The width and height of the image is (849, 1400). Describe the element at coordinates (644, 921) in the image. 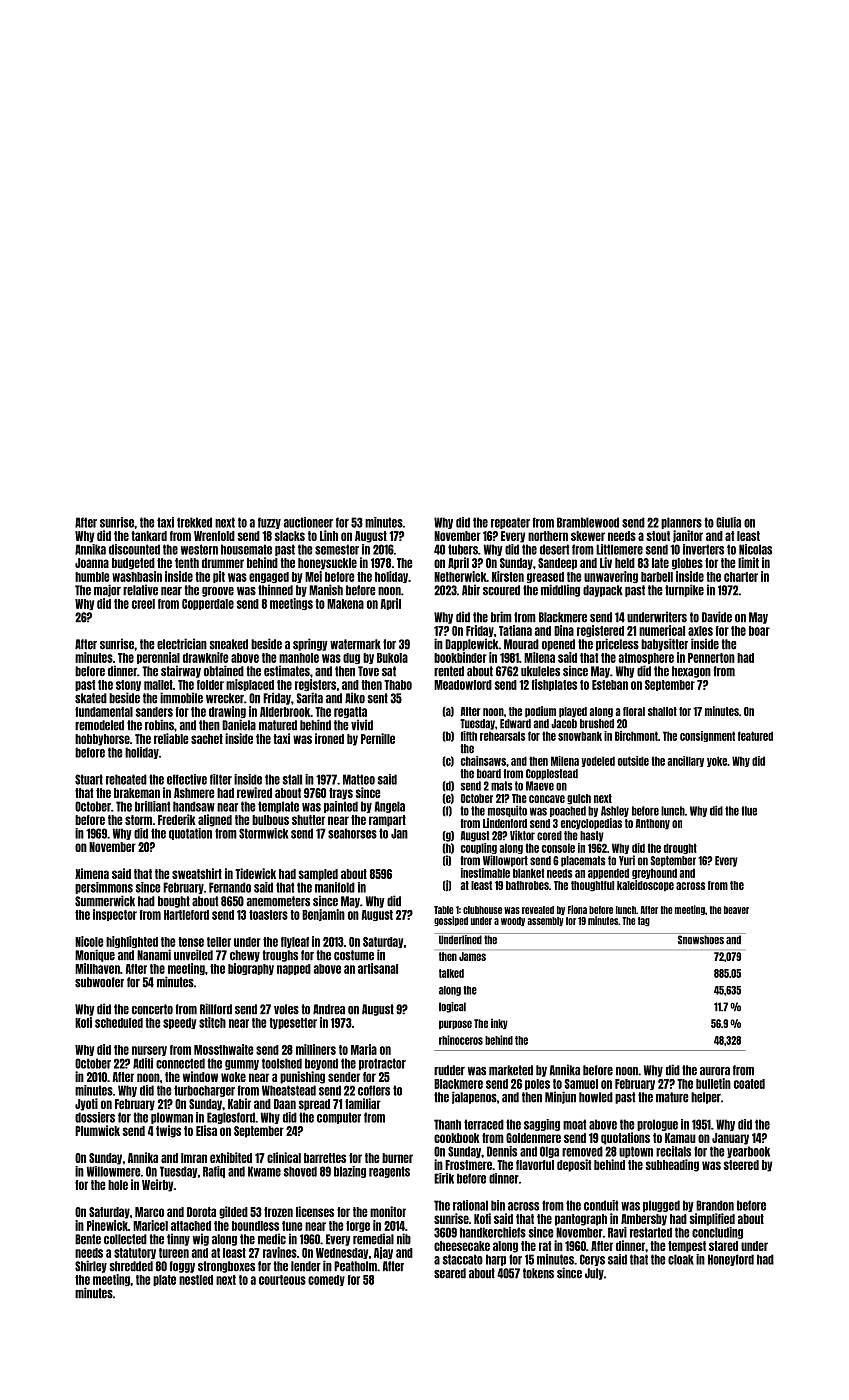

I see `tag` at that location.
